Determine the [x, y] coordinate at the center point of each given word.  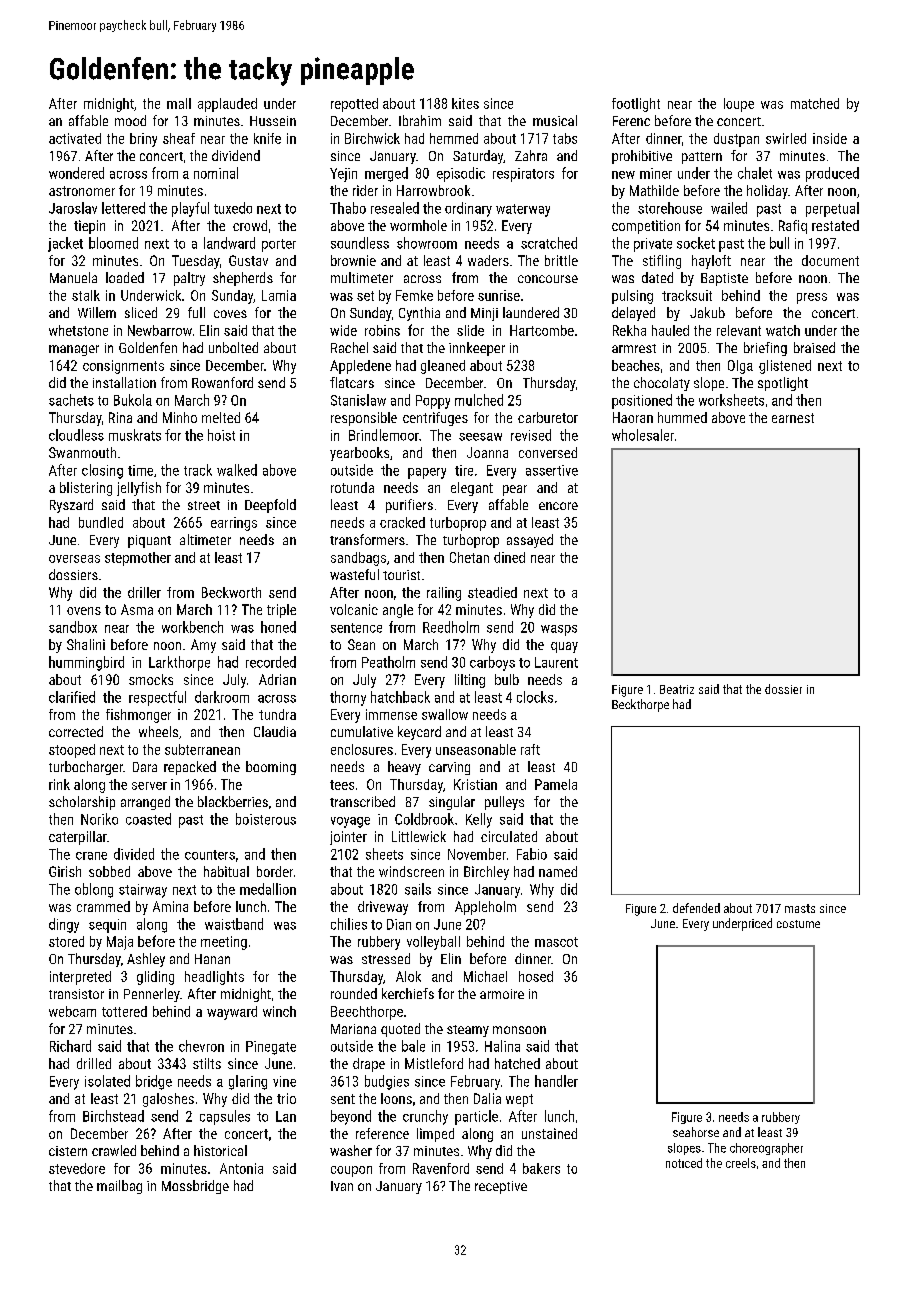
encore [558, 506]
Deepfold [270, 506]
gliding [155, 978]
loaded [125, 277]
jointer [348, 838]
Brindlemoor [384, 435]
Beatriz [677, 689]
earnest [793, 418]
